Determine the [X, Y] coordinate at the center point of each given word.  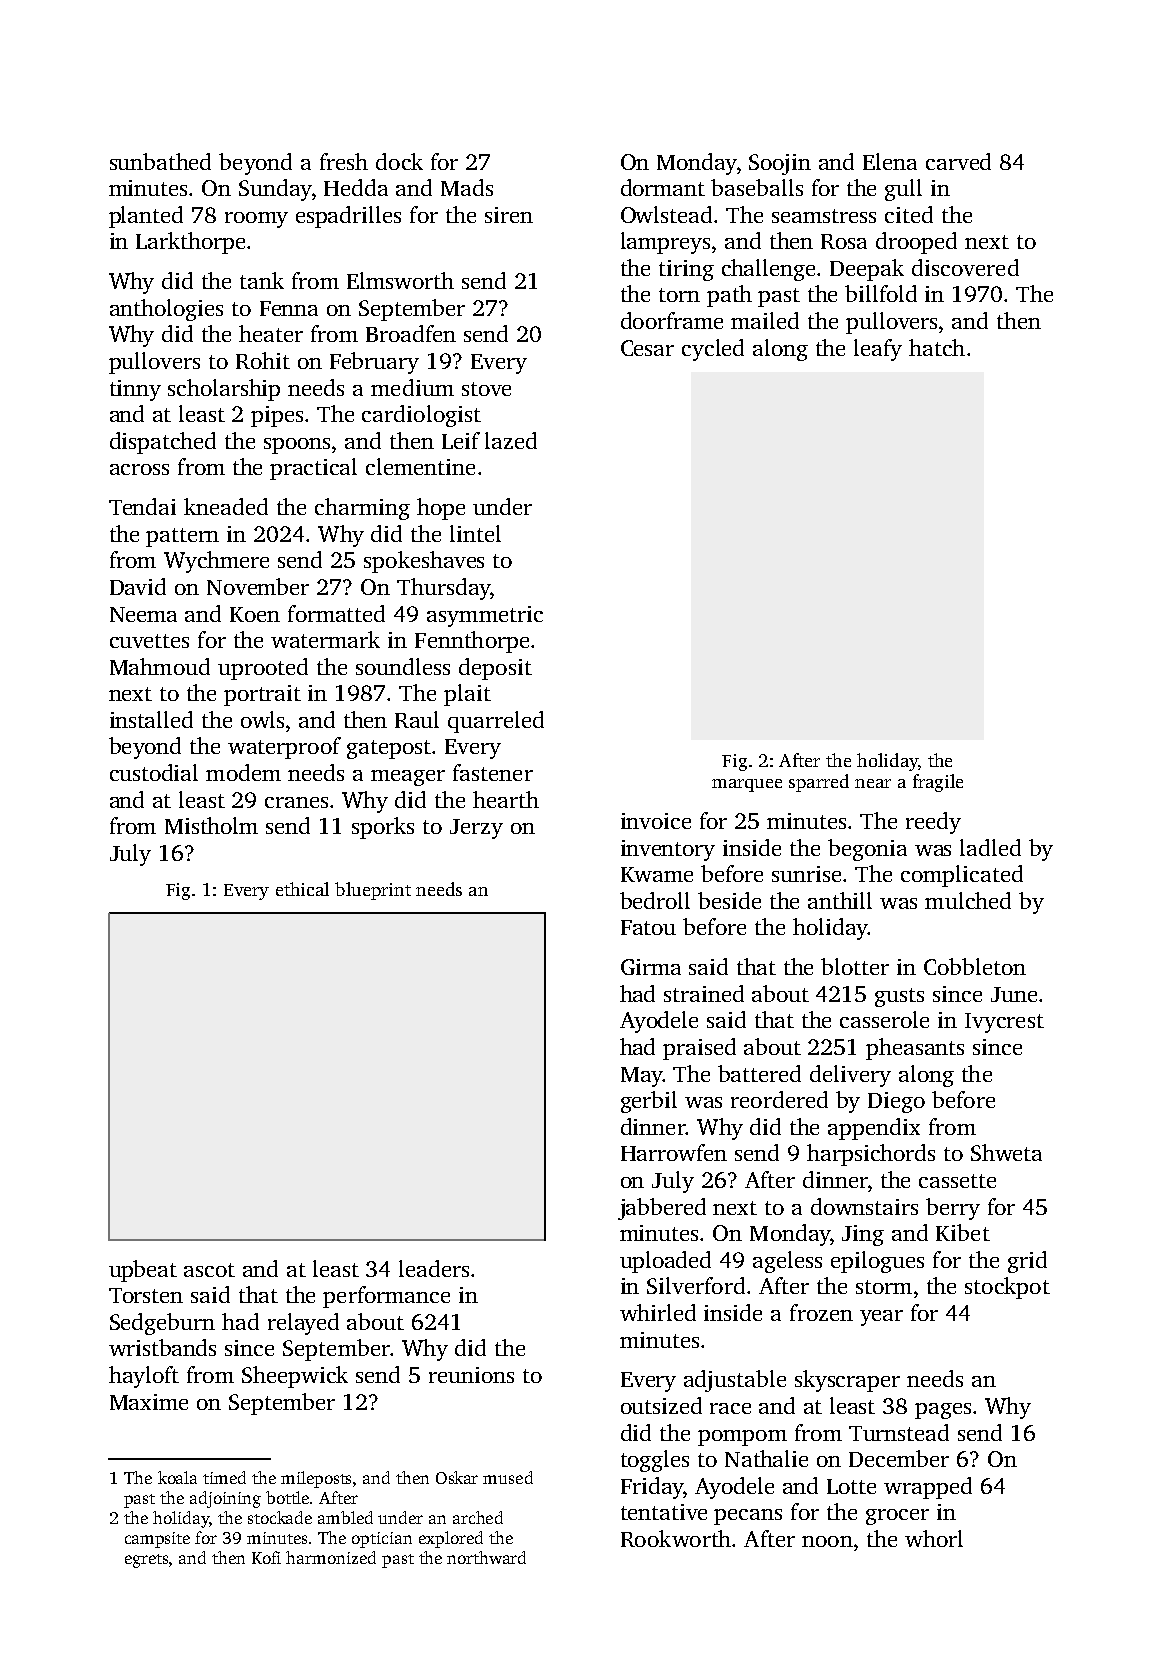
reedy [933, 823]
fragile [938, 783]
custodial [154, 772]
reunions [471, 1375]
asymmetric [485, 616]
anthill [840, 900]
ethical [302, 889]
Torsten [146, 1295]
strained [704, 993]
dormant [663, 187]
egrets [146, 1561]
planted [146, 217]
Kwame [657, 874]
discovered [965, 267]
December [899, 1458]
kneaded [226, 506]
